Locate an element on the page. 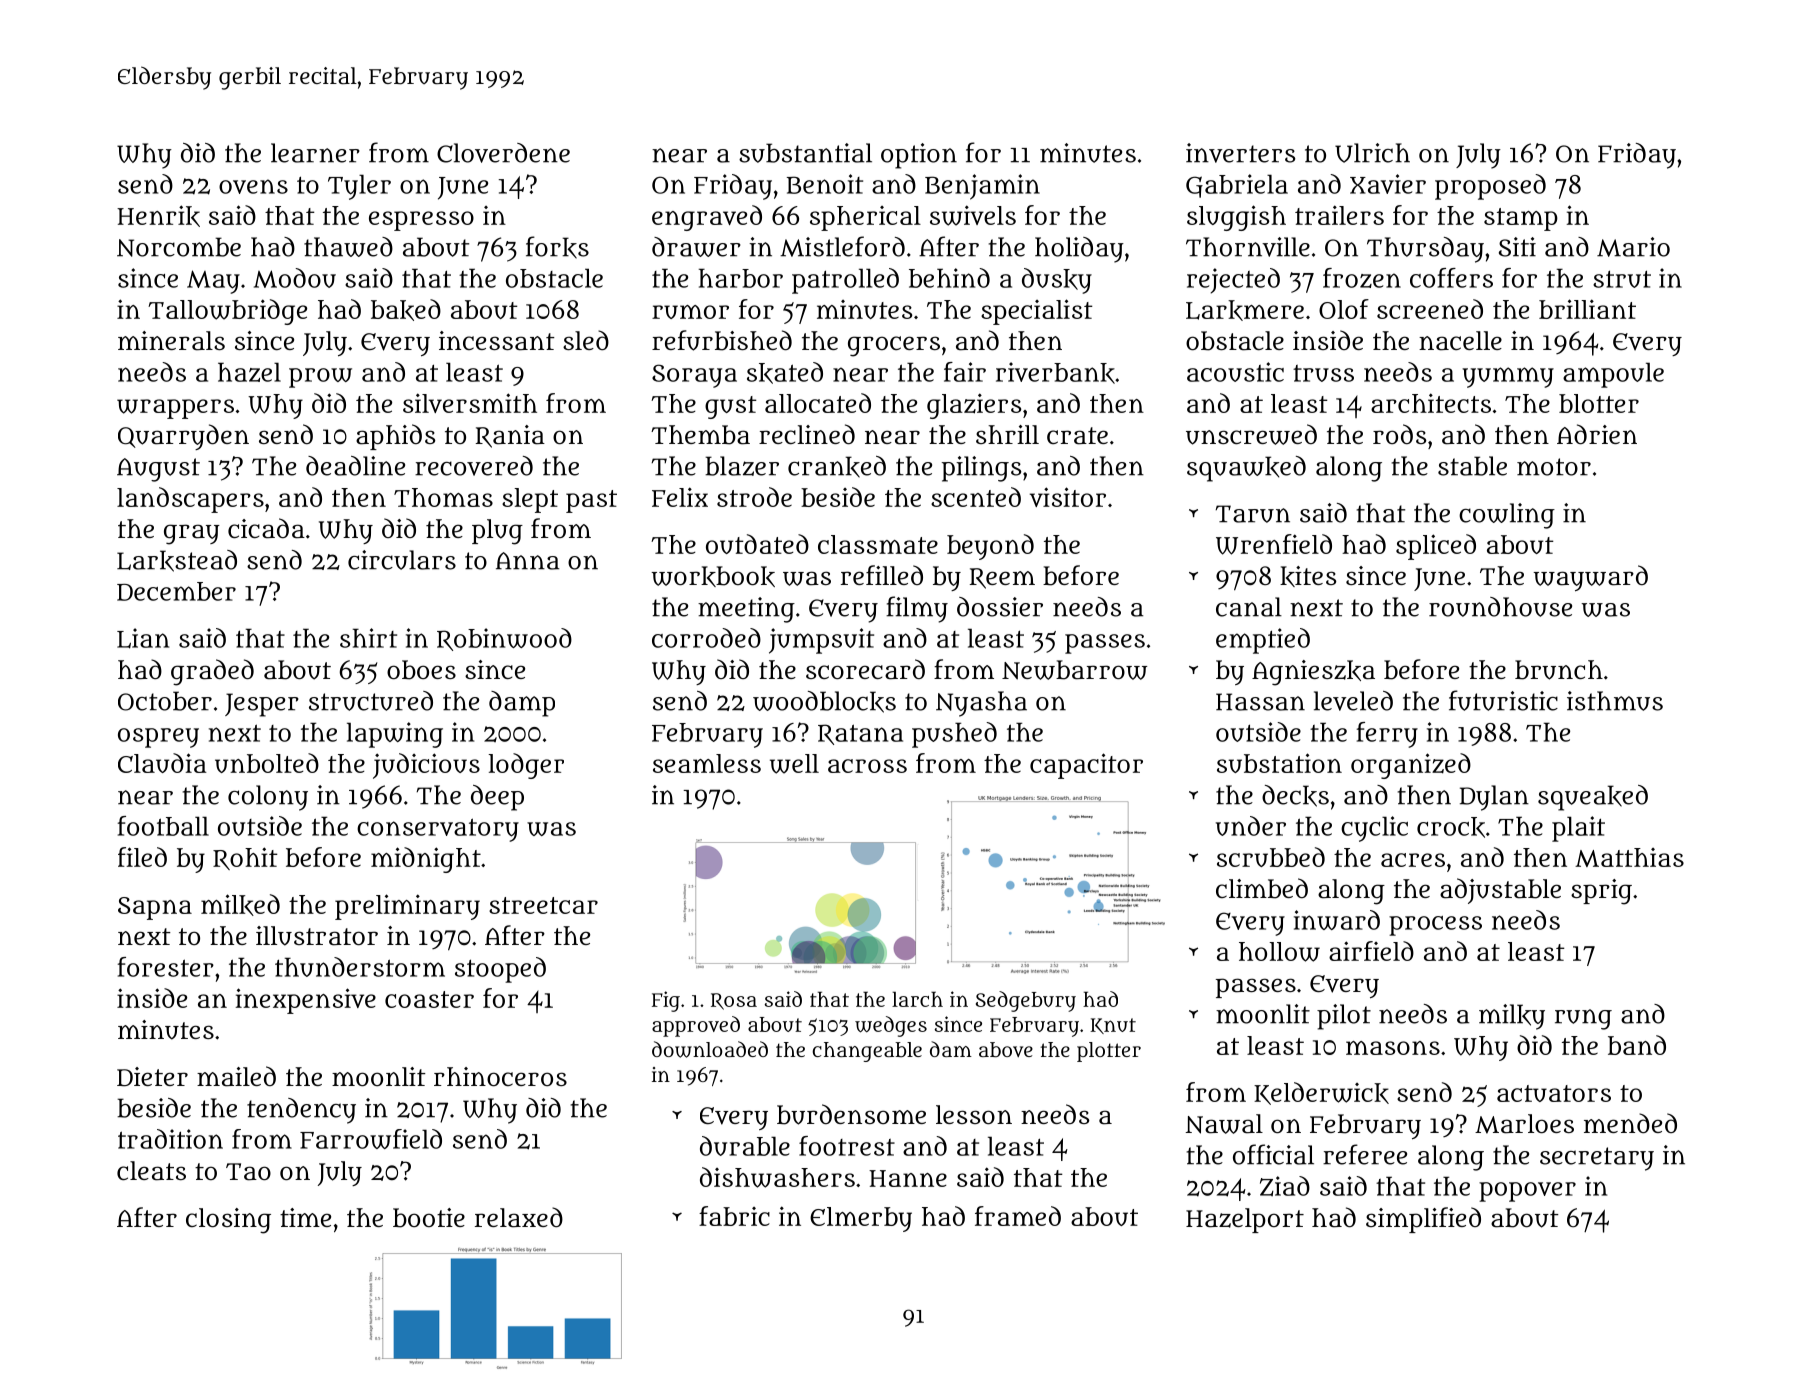 This document has height=1394, width=1804. downloaded is located at coordinates (710, 1049).
